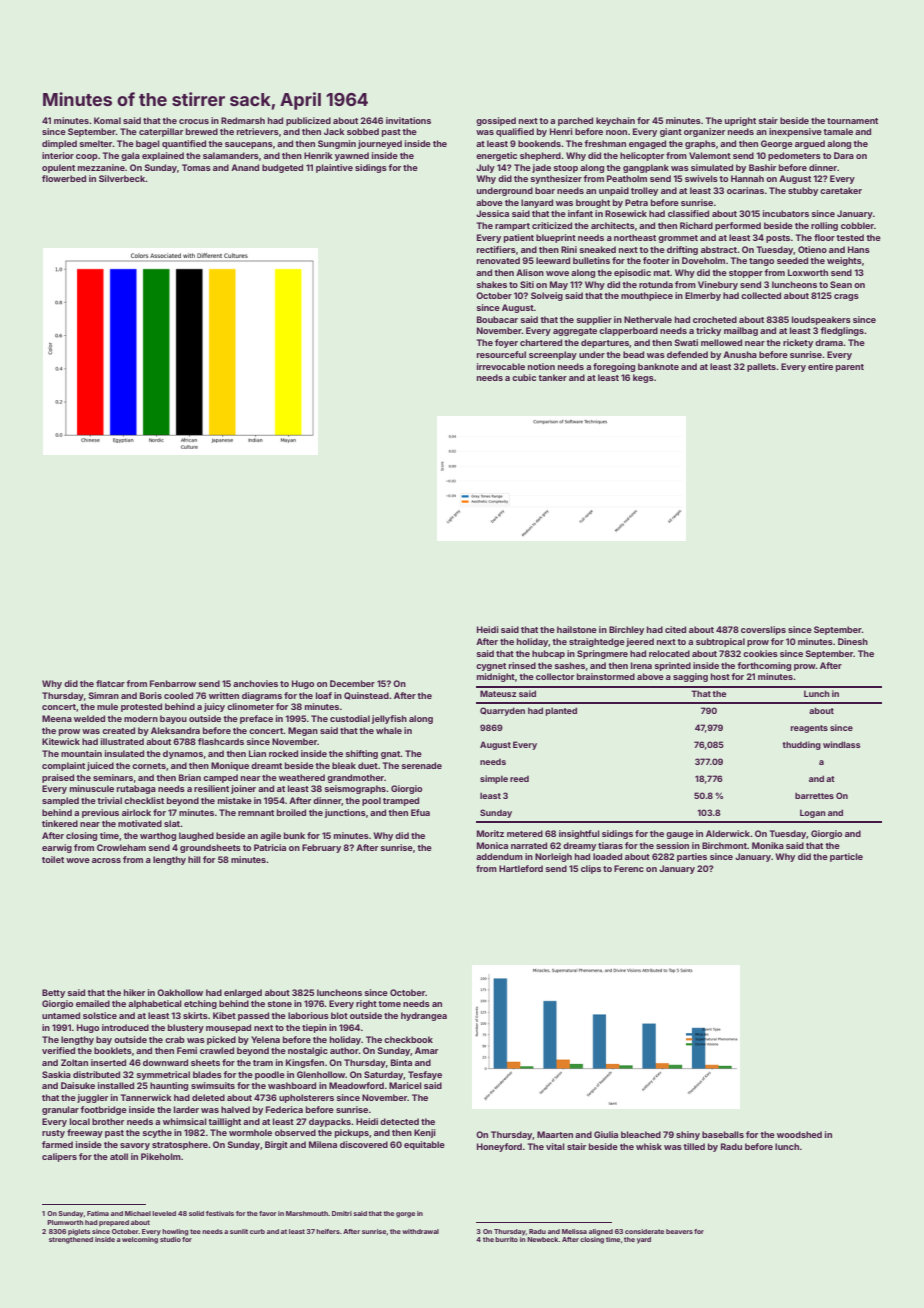  Describe the element at coordinates (795, 132) in the image. I see `inexpensive` at that location.
